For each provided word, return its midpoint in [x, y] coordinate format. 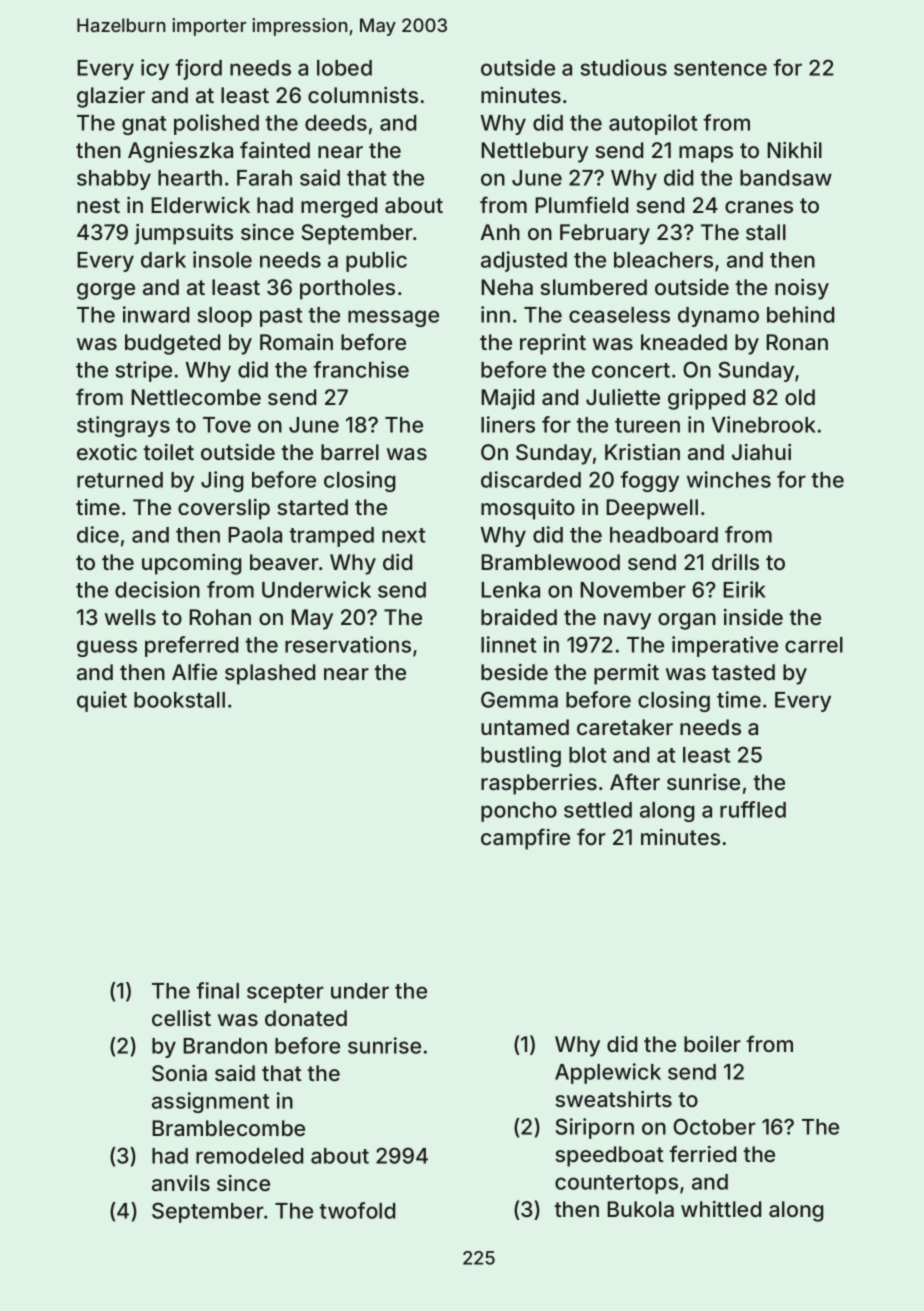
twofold [357, 1210]
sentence [720, 68]
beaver [284, 562]
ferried [702, 1153]
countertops [616, 1184]
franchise [361, 369]
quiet [102, 701]
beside [514, 672]
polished [216, 124]
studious [624, 67]
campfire [525, 839]
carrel [814, 645]
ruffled [753, 809]
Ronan [797, 342]
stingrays [123, 426]
